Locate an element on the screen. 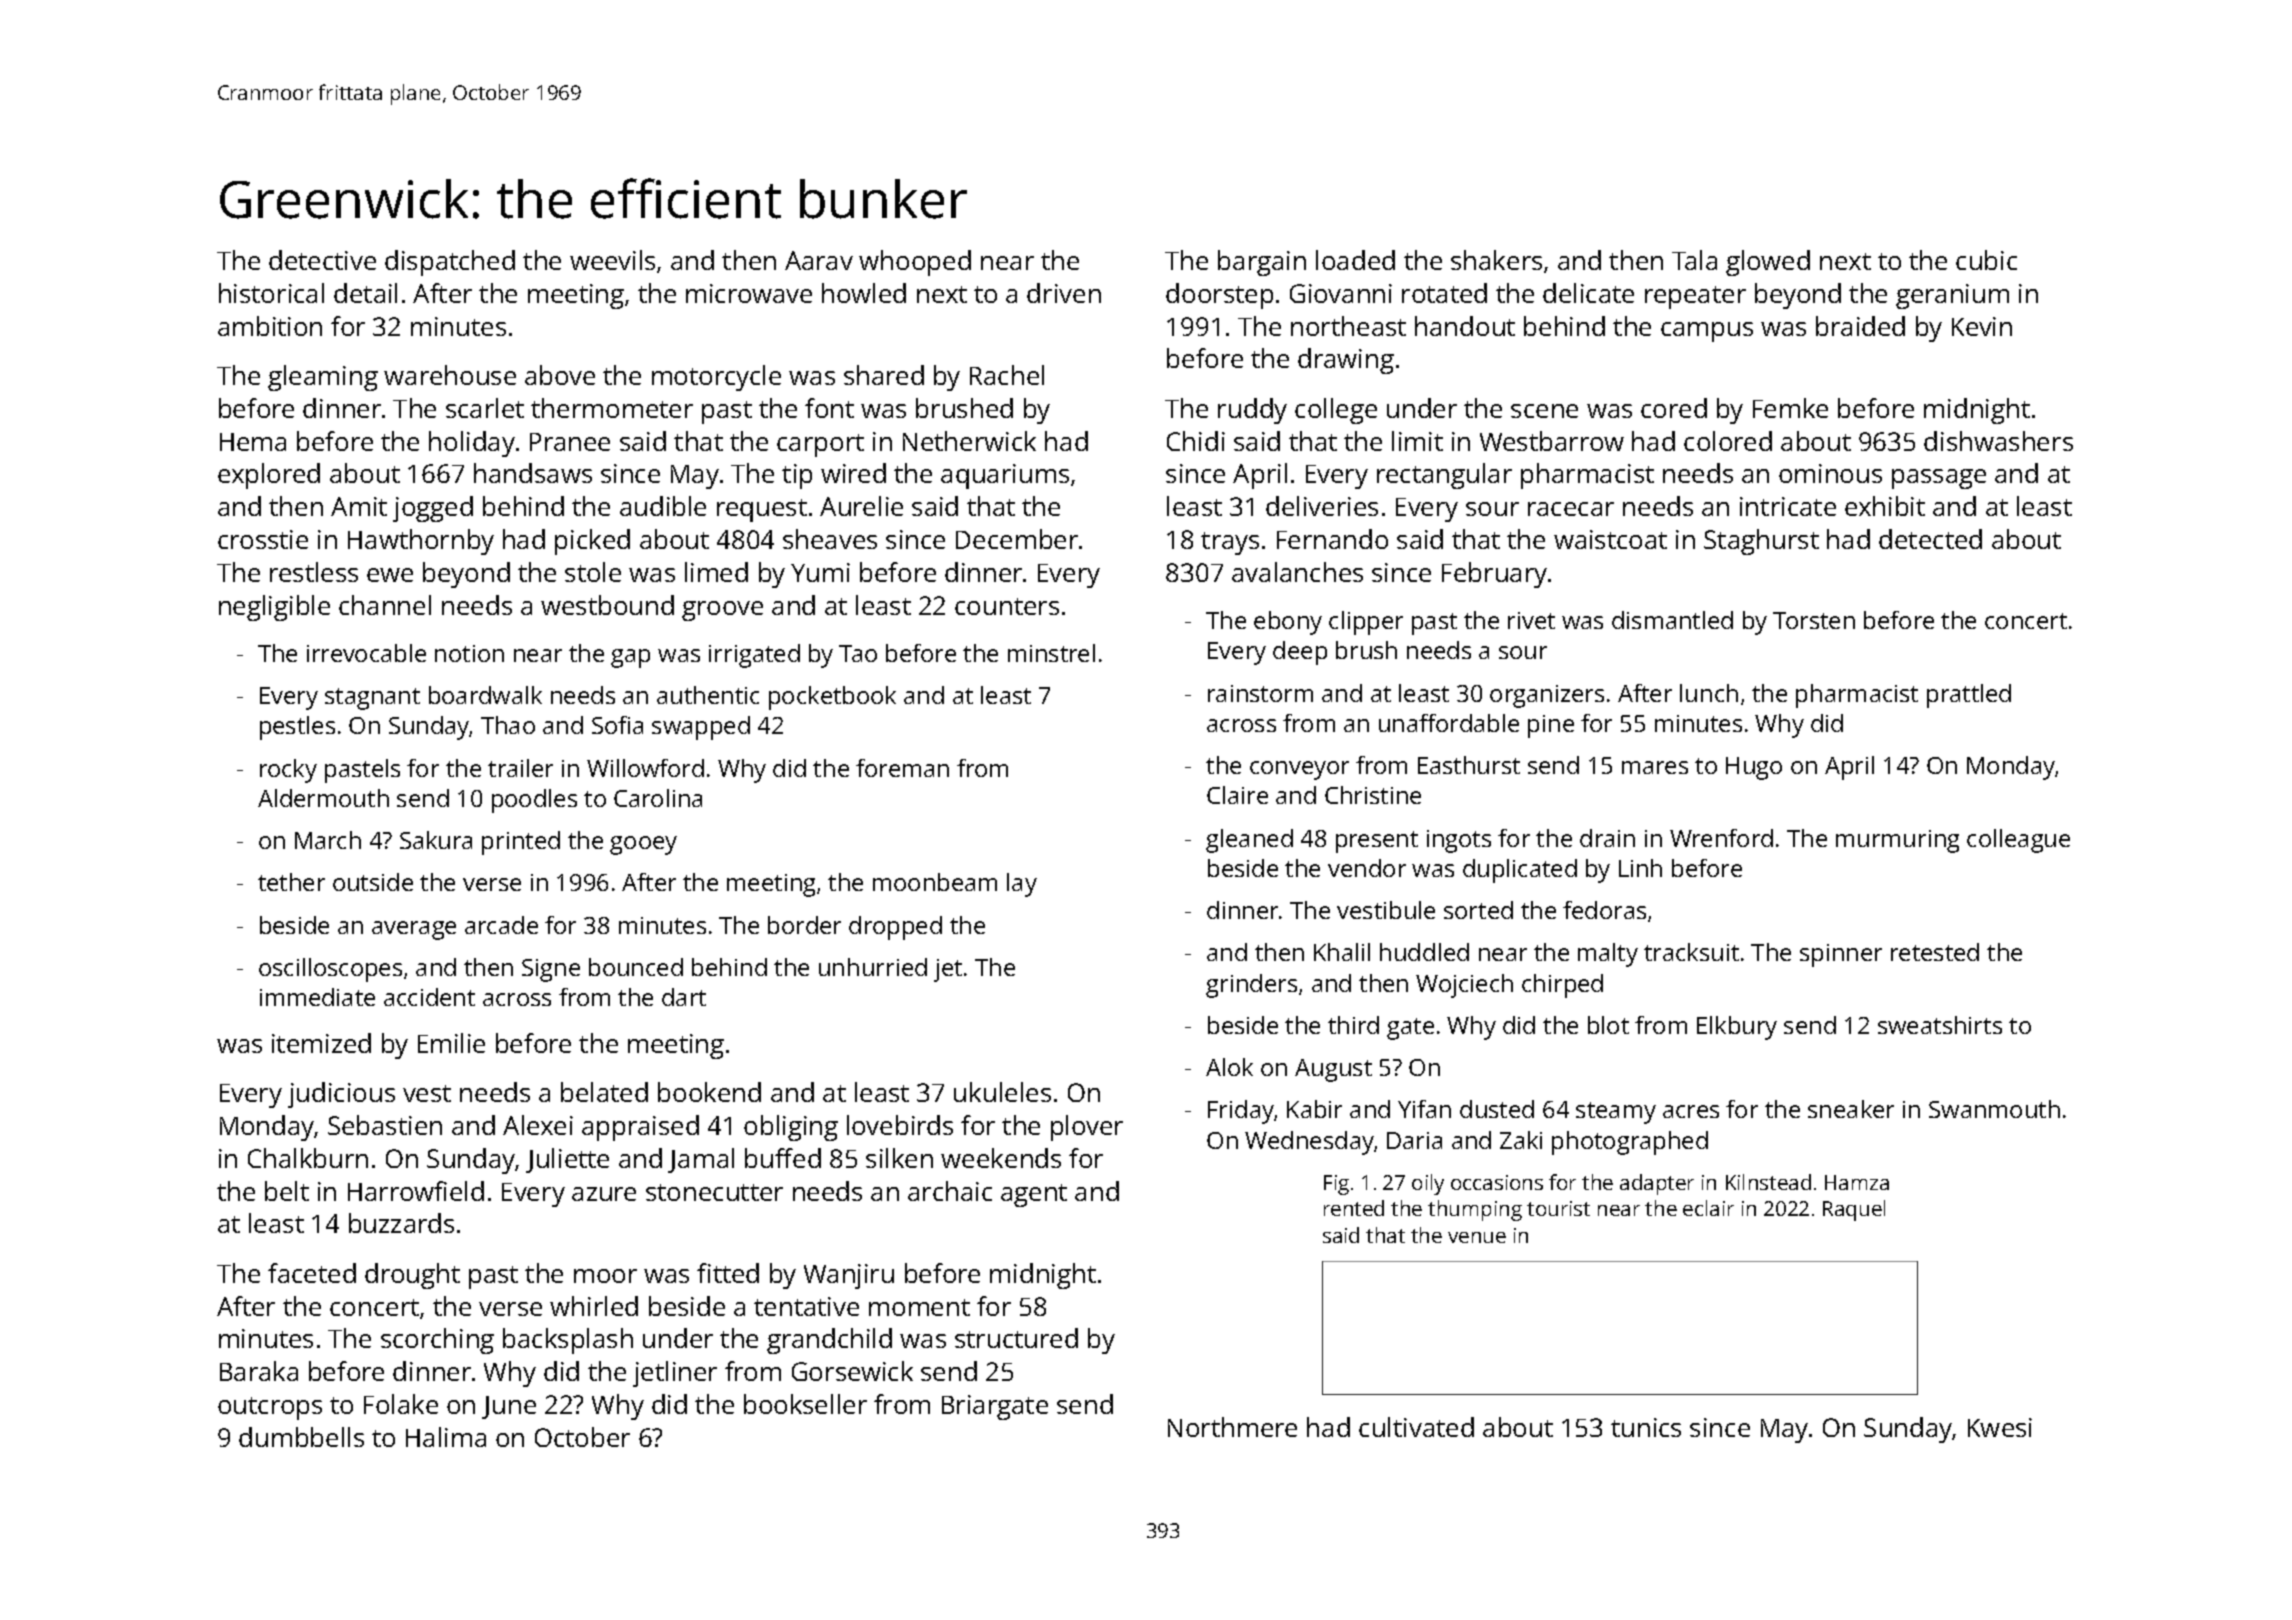 The width and height of the screenshot is (2292, 1620). colleague is located at coordinates (2018, 841).
